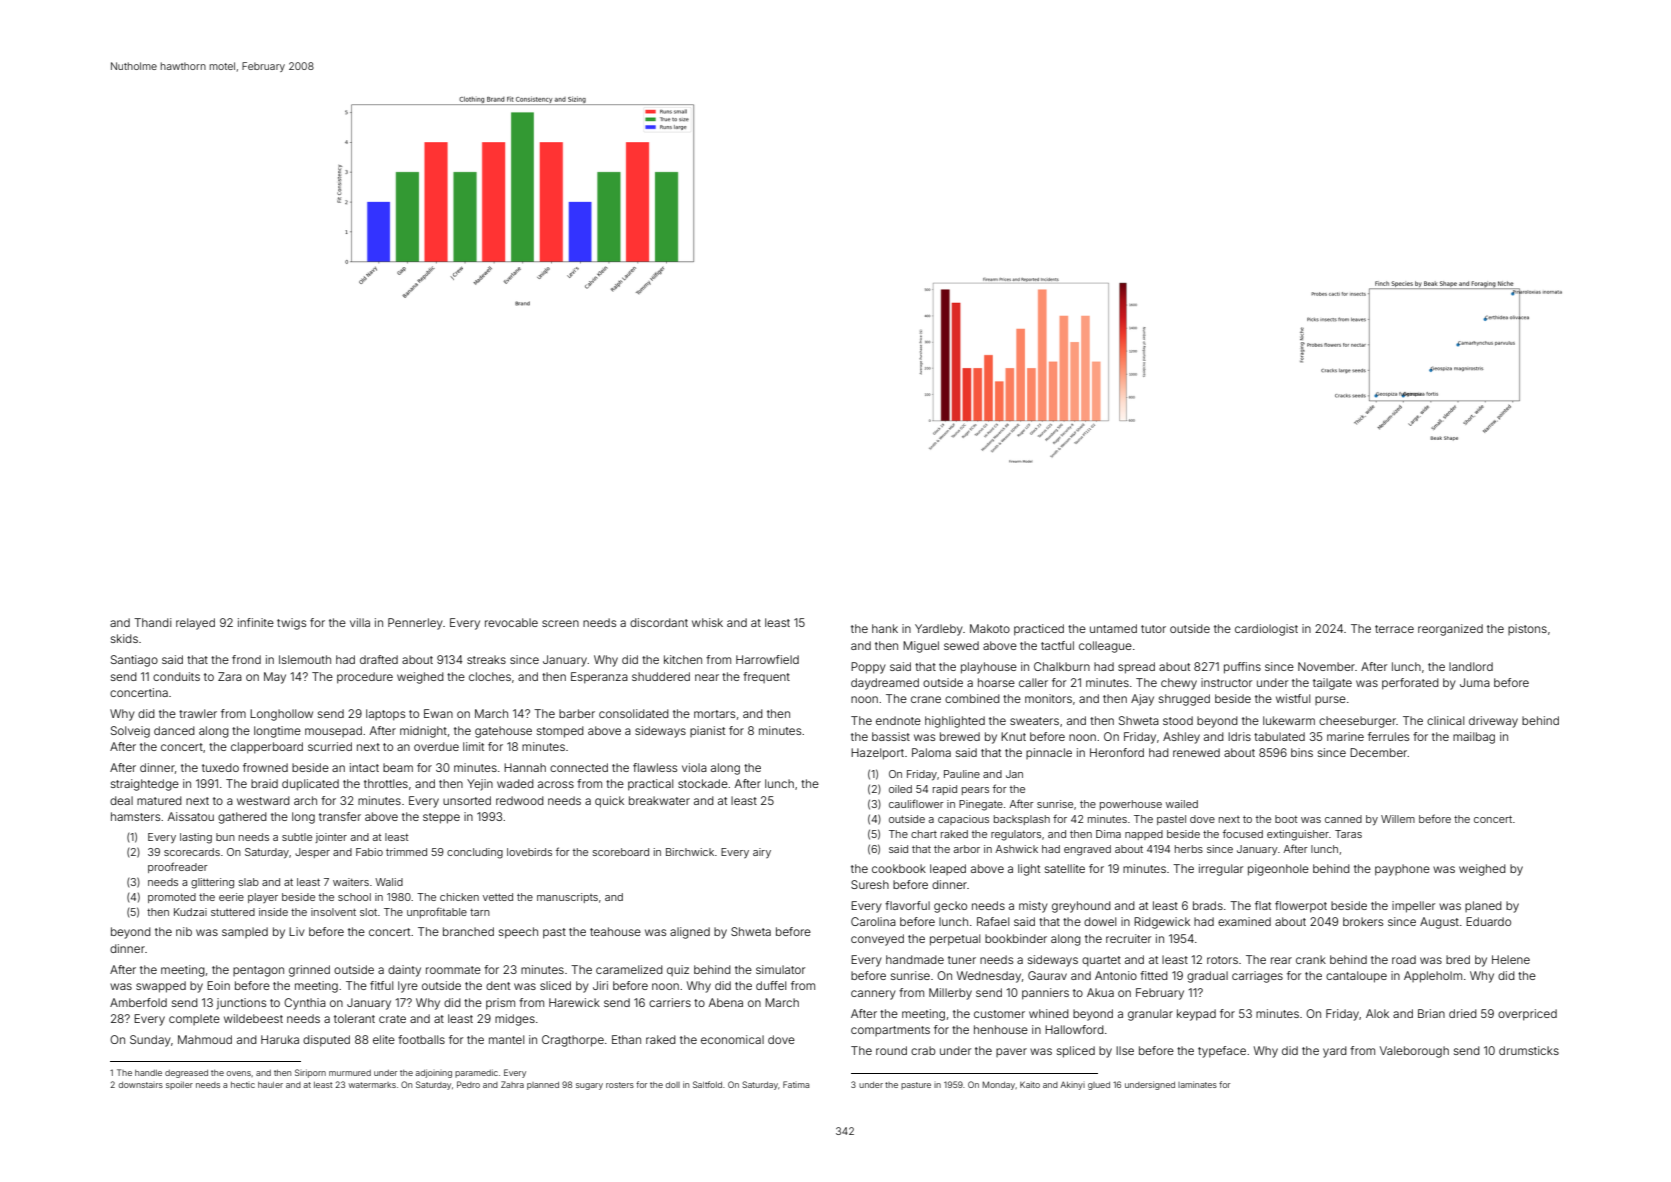 Image resolution: width=1671 pixels, height=1182 pixels. I want to click on colleague, so click(1105, 647).
